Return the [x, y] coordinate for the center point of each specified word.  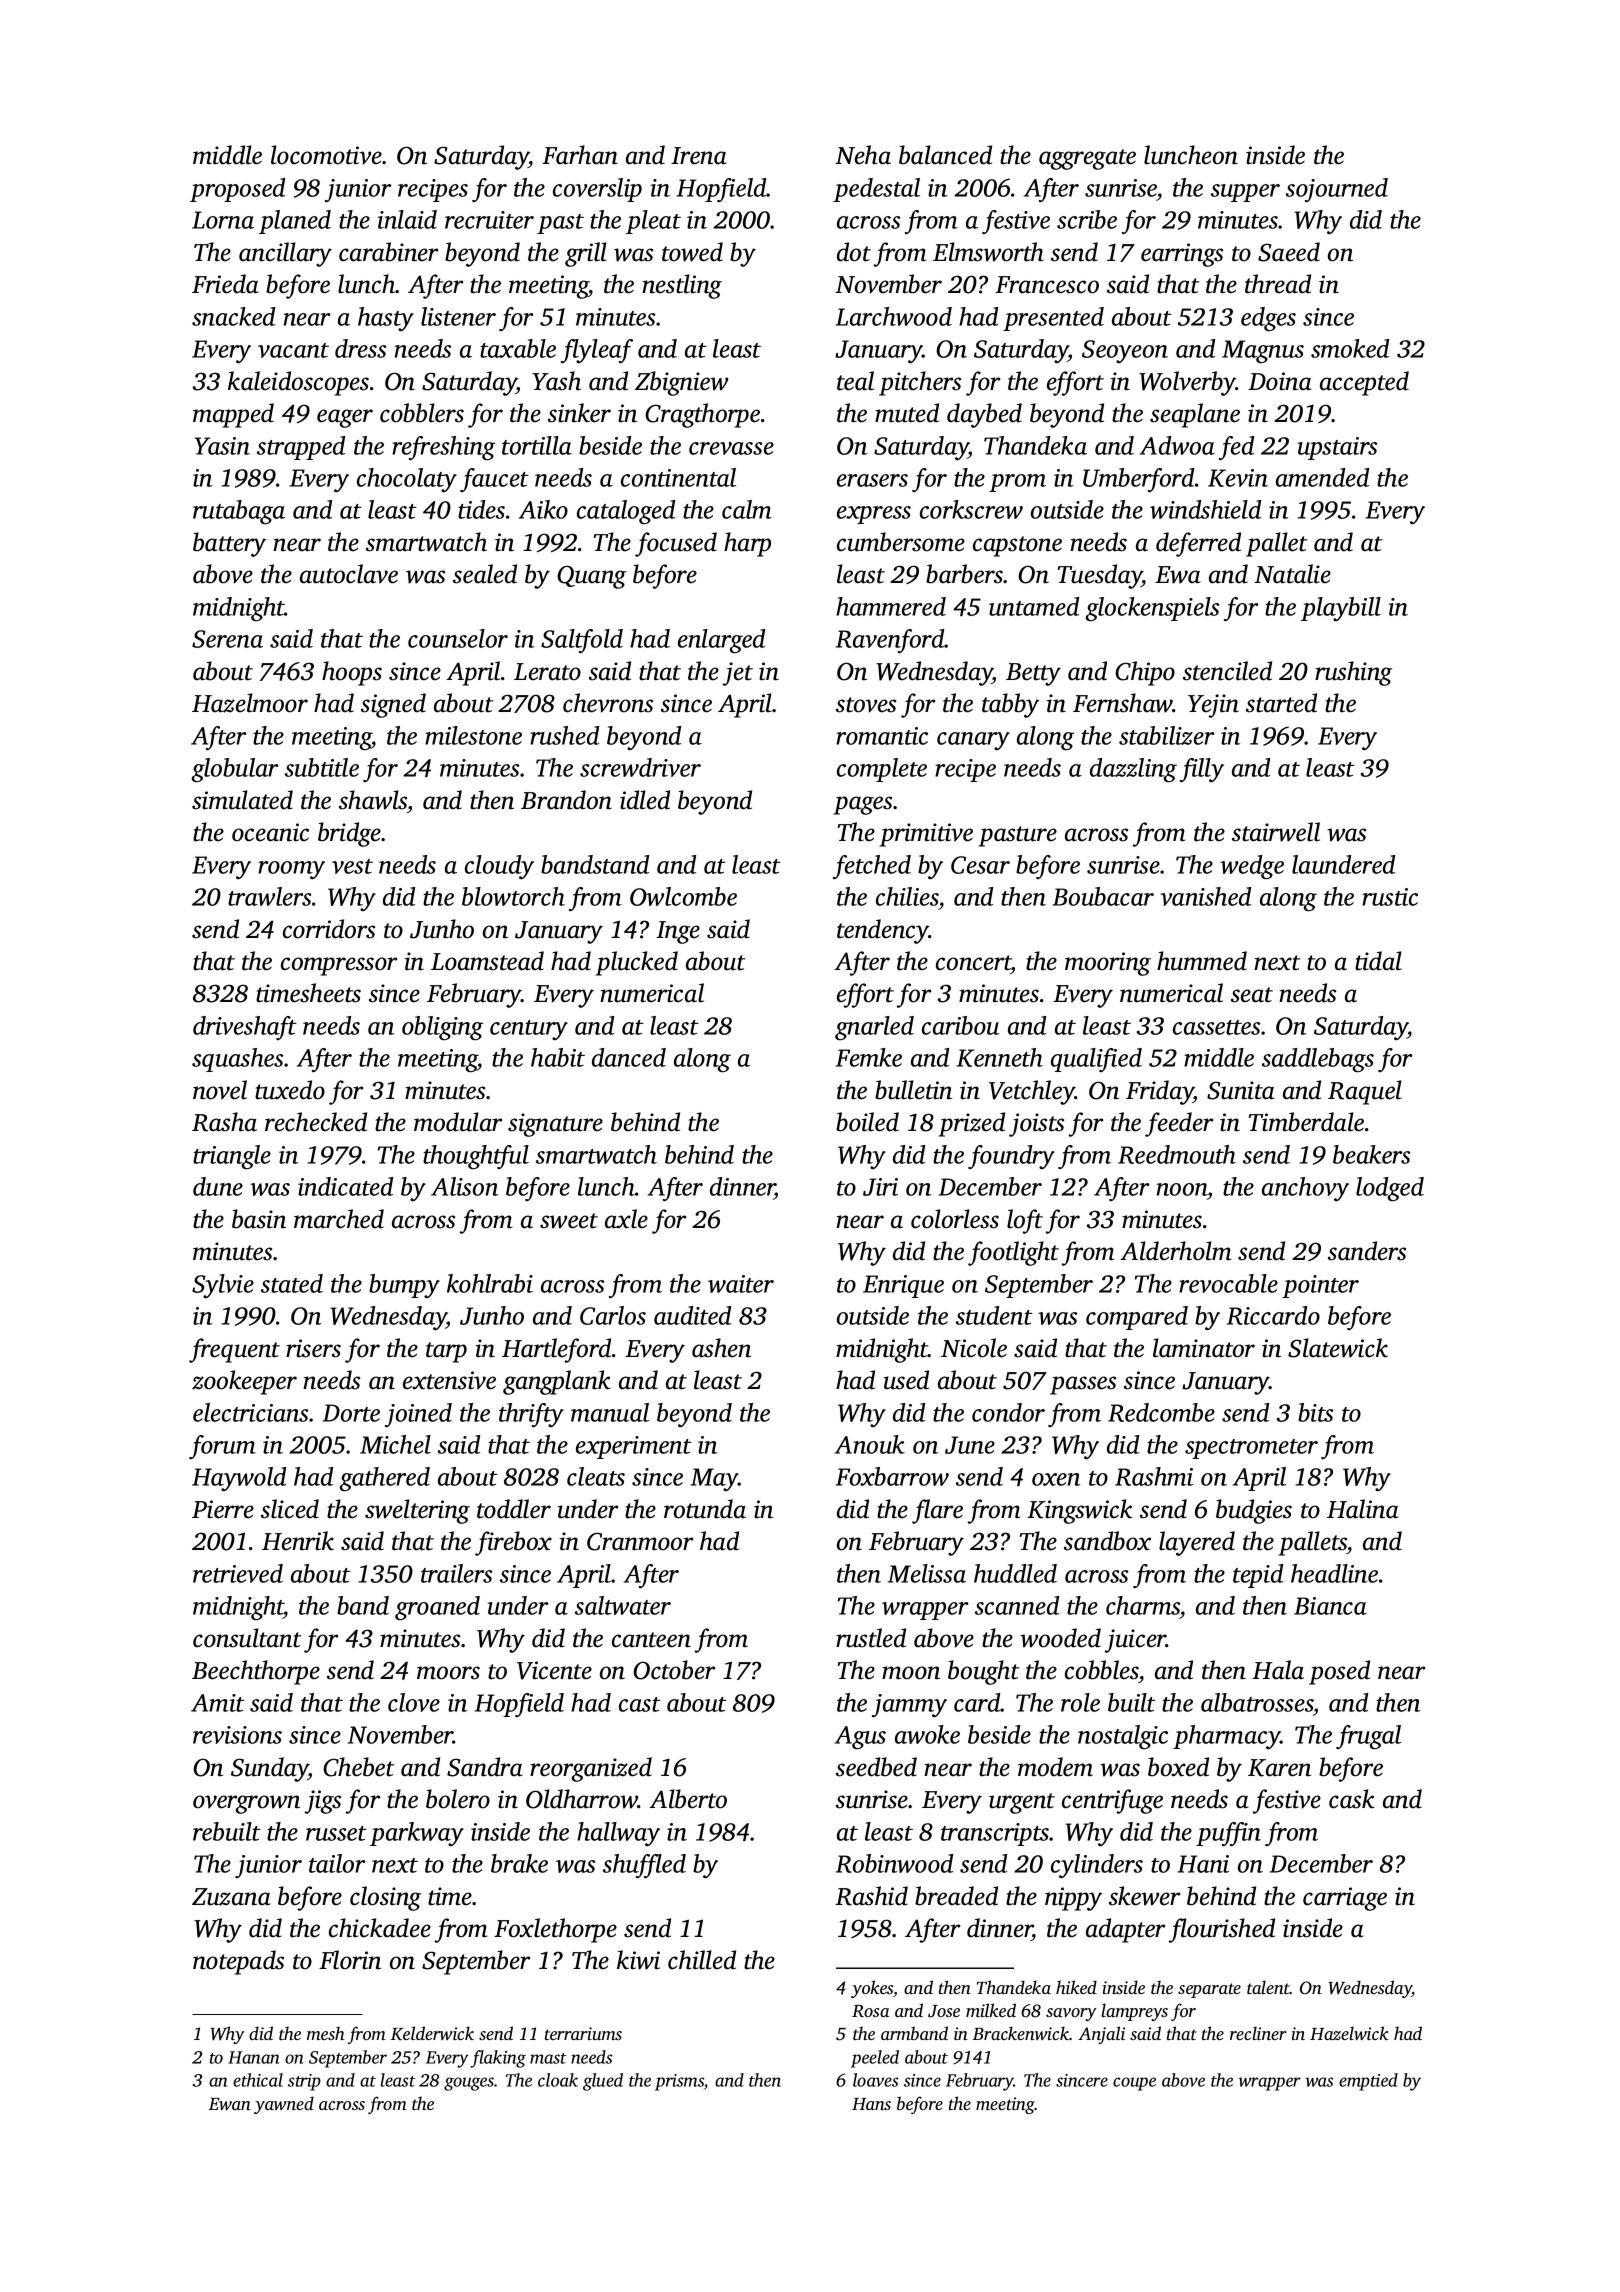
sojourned [1337, 190]
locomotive [326, 155]
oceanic [270, 832]
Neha [863, 155]
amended [1322, 477]
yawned [284, 2105]
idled [645, 800]
